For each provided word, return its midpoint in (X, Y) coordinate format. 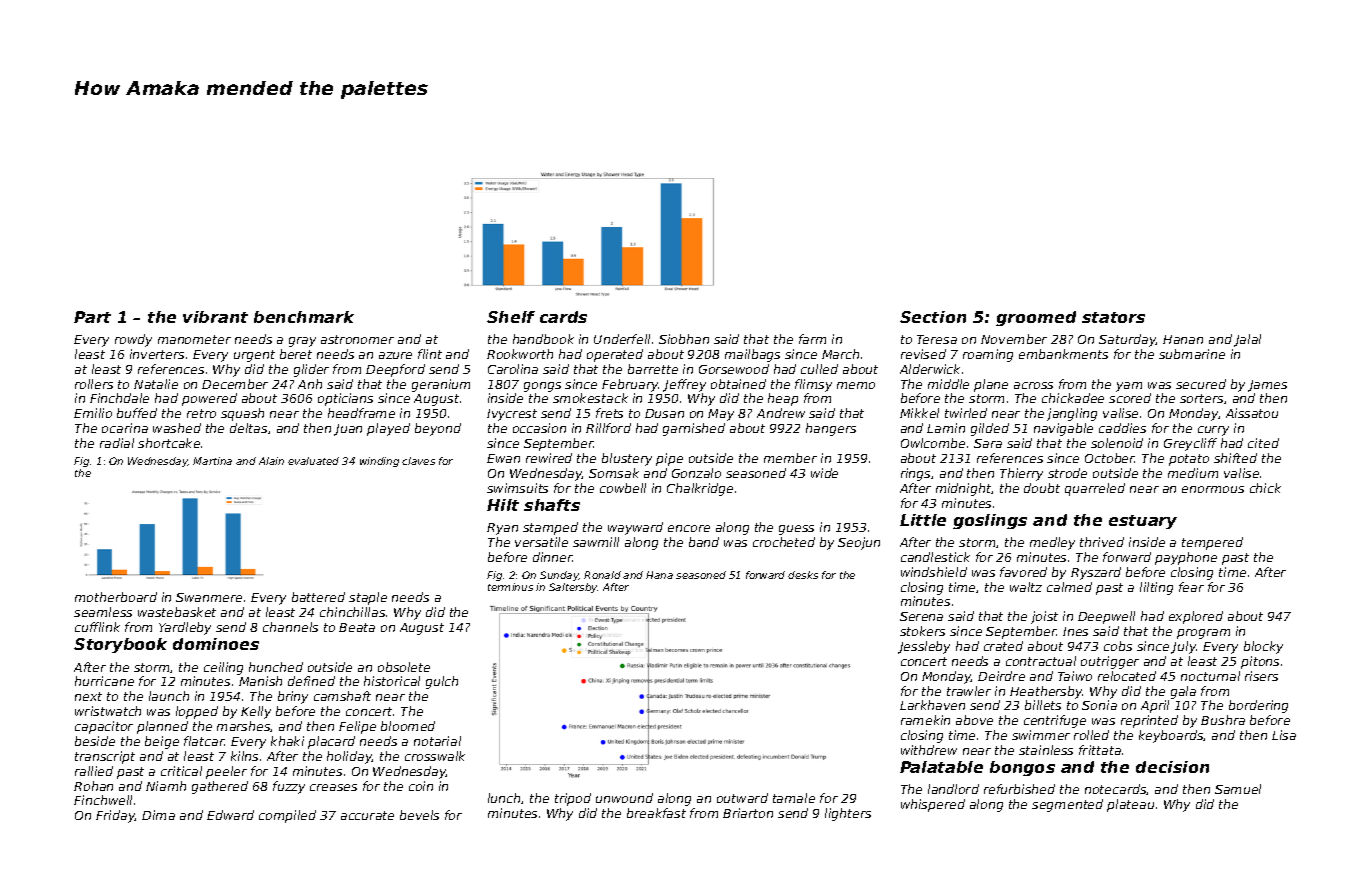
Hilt (503, 505)
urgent (254, 356)
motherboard (116, 597)
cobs (1118, 646)
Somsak (614, 473)
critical (181, 771)
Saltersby (573, 588)
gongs (542, 387)
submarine (1192, 354)
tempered (1212, 543)
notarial (437, 741)
